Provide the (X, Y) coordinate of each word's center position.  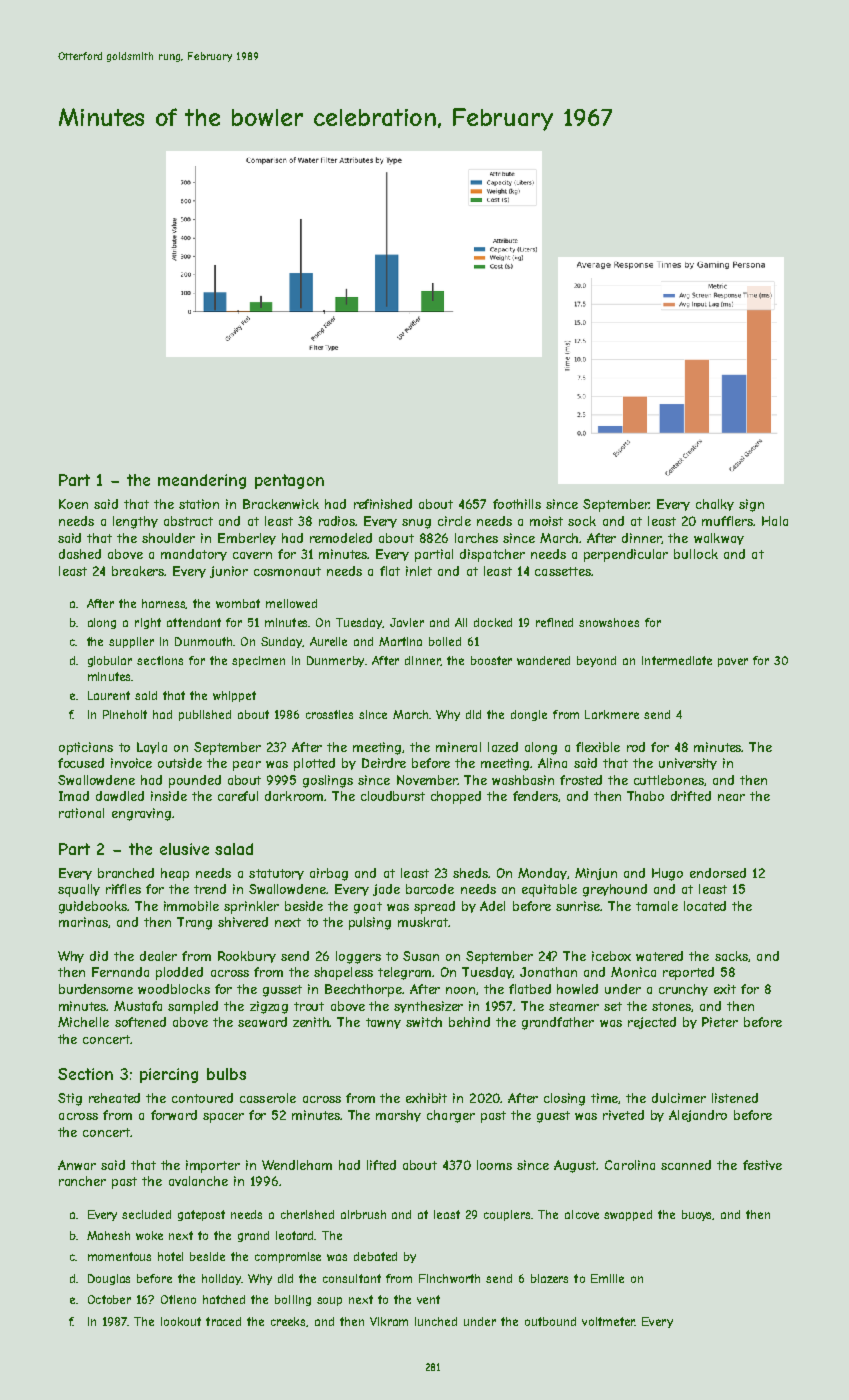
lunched (436, 1321)
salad (234, 849)
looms (494, 1165)
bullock (696, 554)
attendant (194, 622)
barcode (430, 889)
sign (751, 505)
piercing (169, 1075)
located (705, 906)
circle (454, 521)
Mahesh (108, 1235)
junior (229, 572)
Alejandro (698, 1116)
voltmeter (608, 1321)
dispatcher (492, 555)
